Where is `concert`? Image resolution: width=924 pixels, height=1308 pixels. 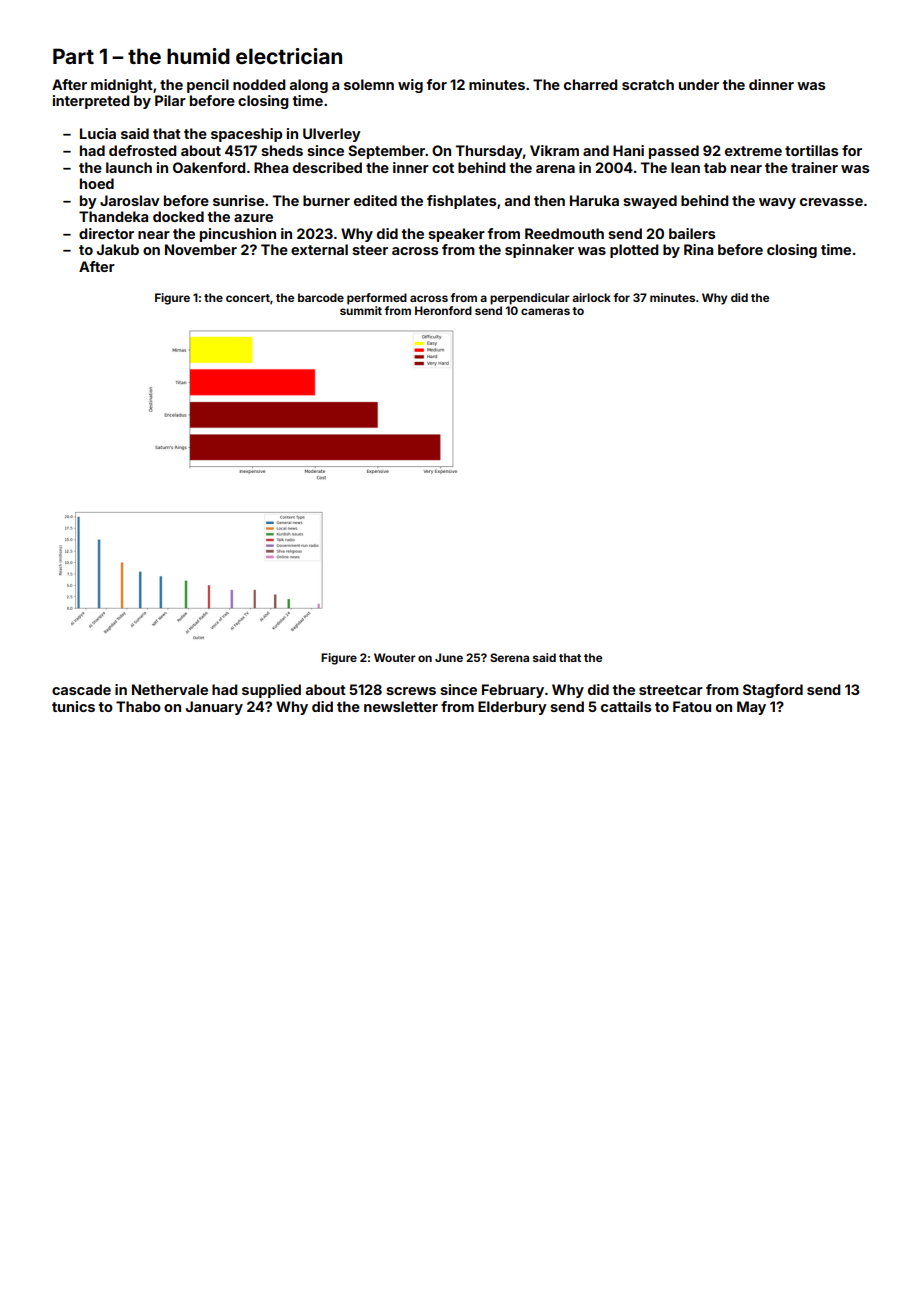
concert is located at coordinates (248, 298).
